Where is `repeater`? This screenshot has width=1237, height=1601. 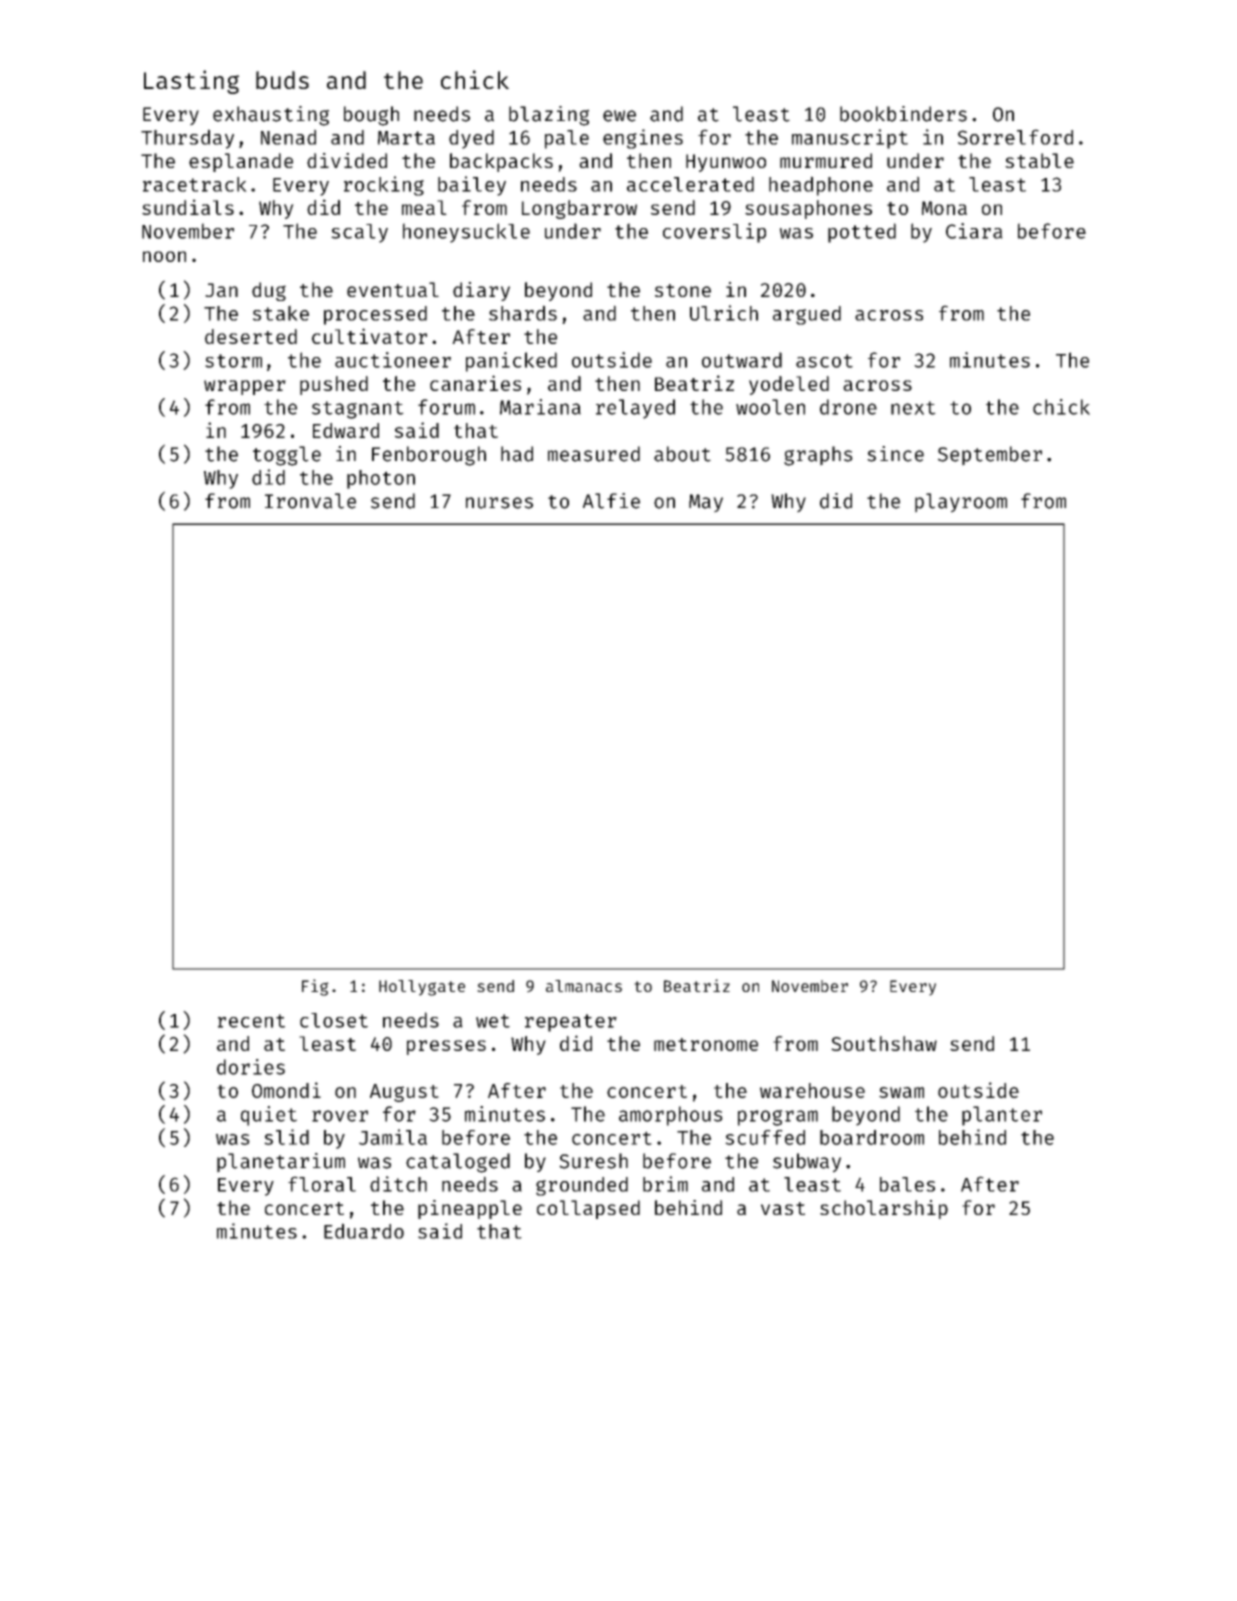 repeater is located at coordinates (571, 1023).
